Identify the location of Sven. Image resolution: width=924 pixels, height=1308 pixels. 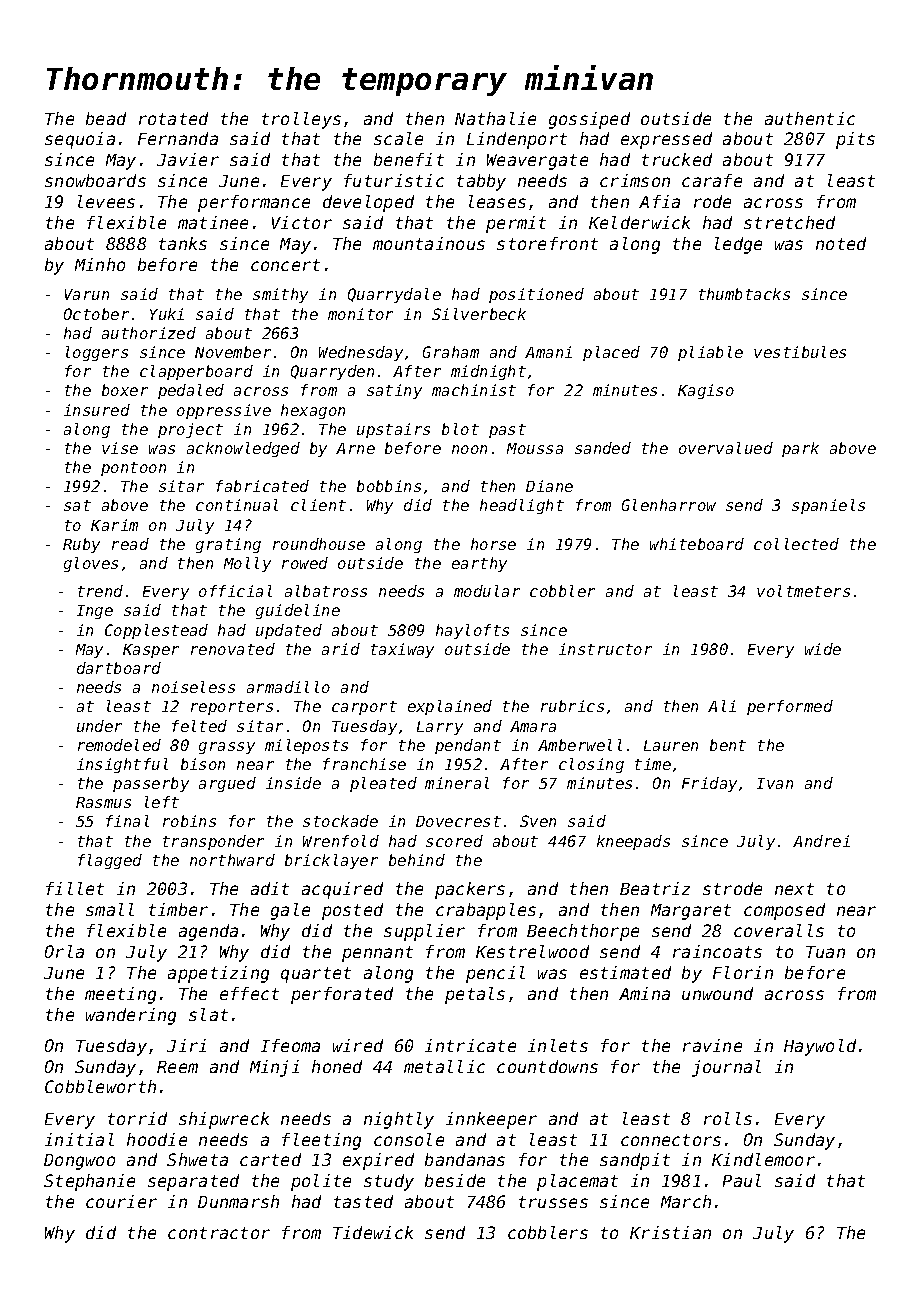
(538, 821).
